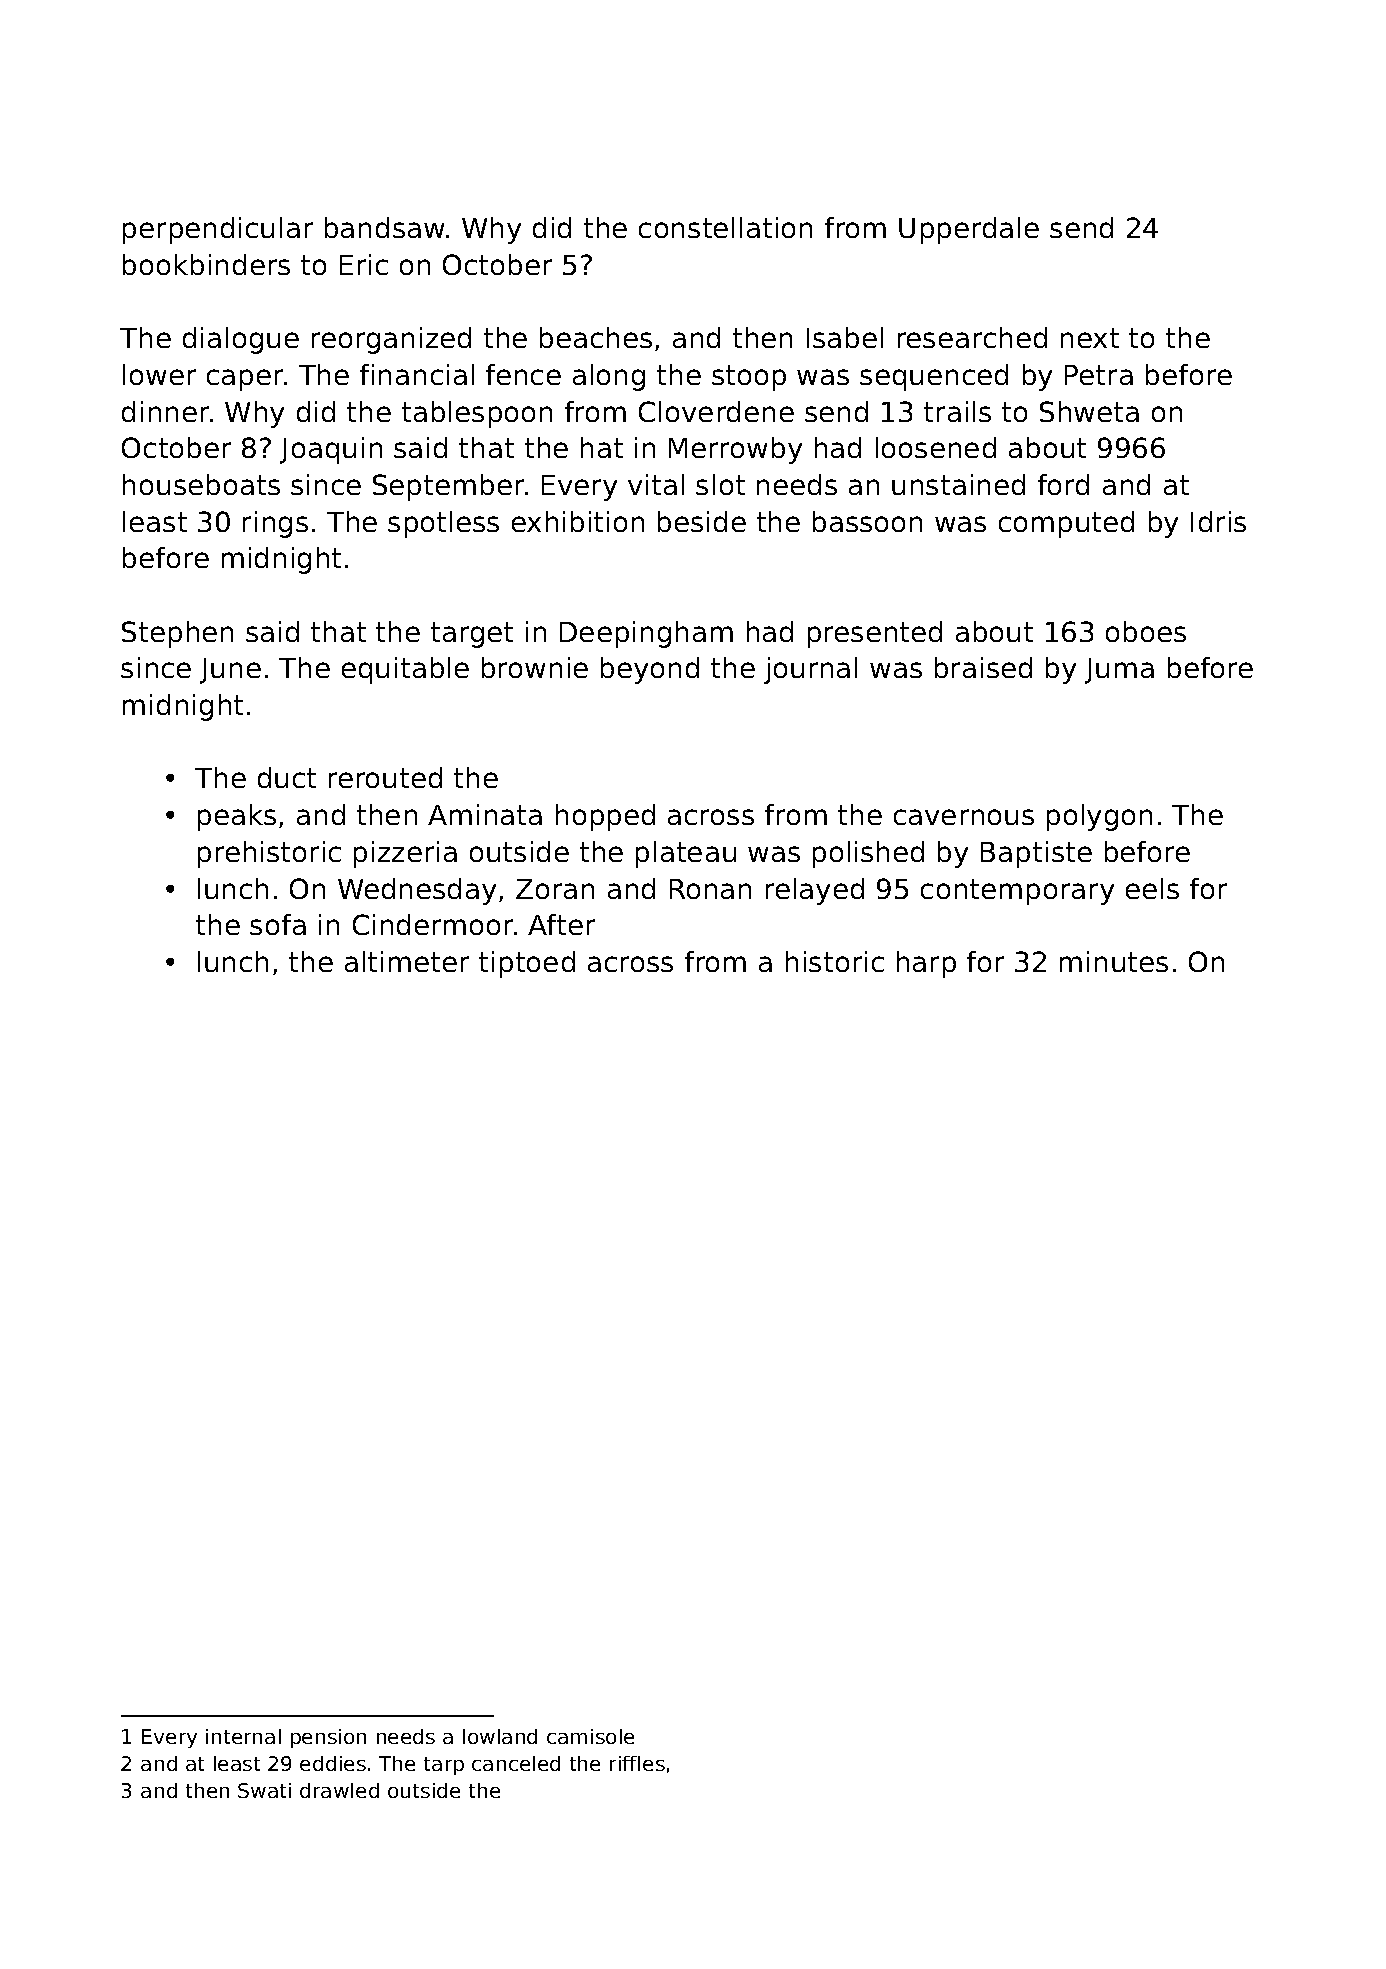 The height and width of the page is (1969, 1386). I want to click on Merrowby, so click(735, 450).
